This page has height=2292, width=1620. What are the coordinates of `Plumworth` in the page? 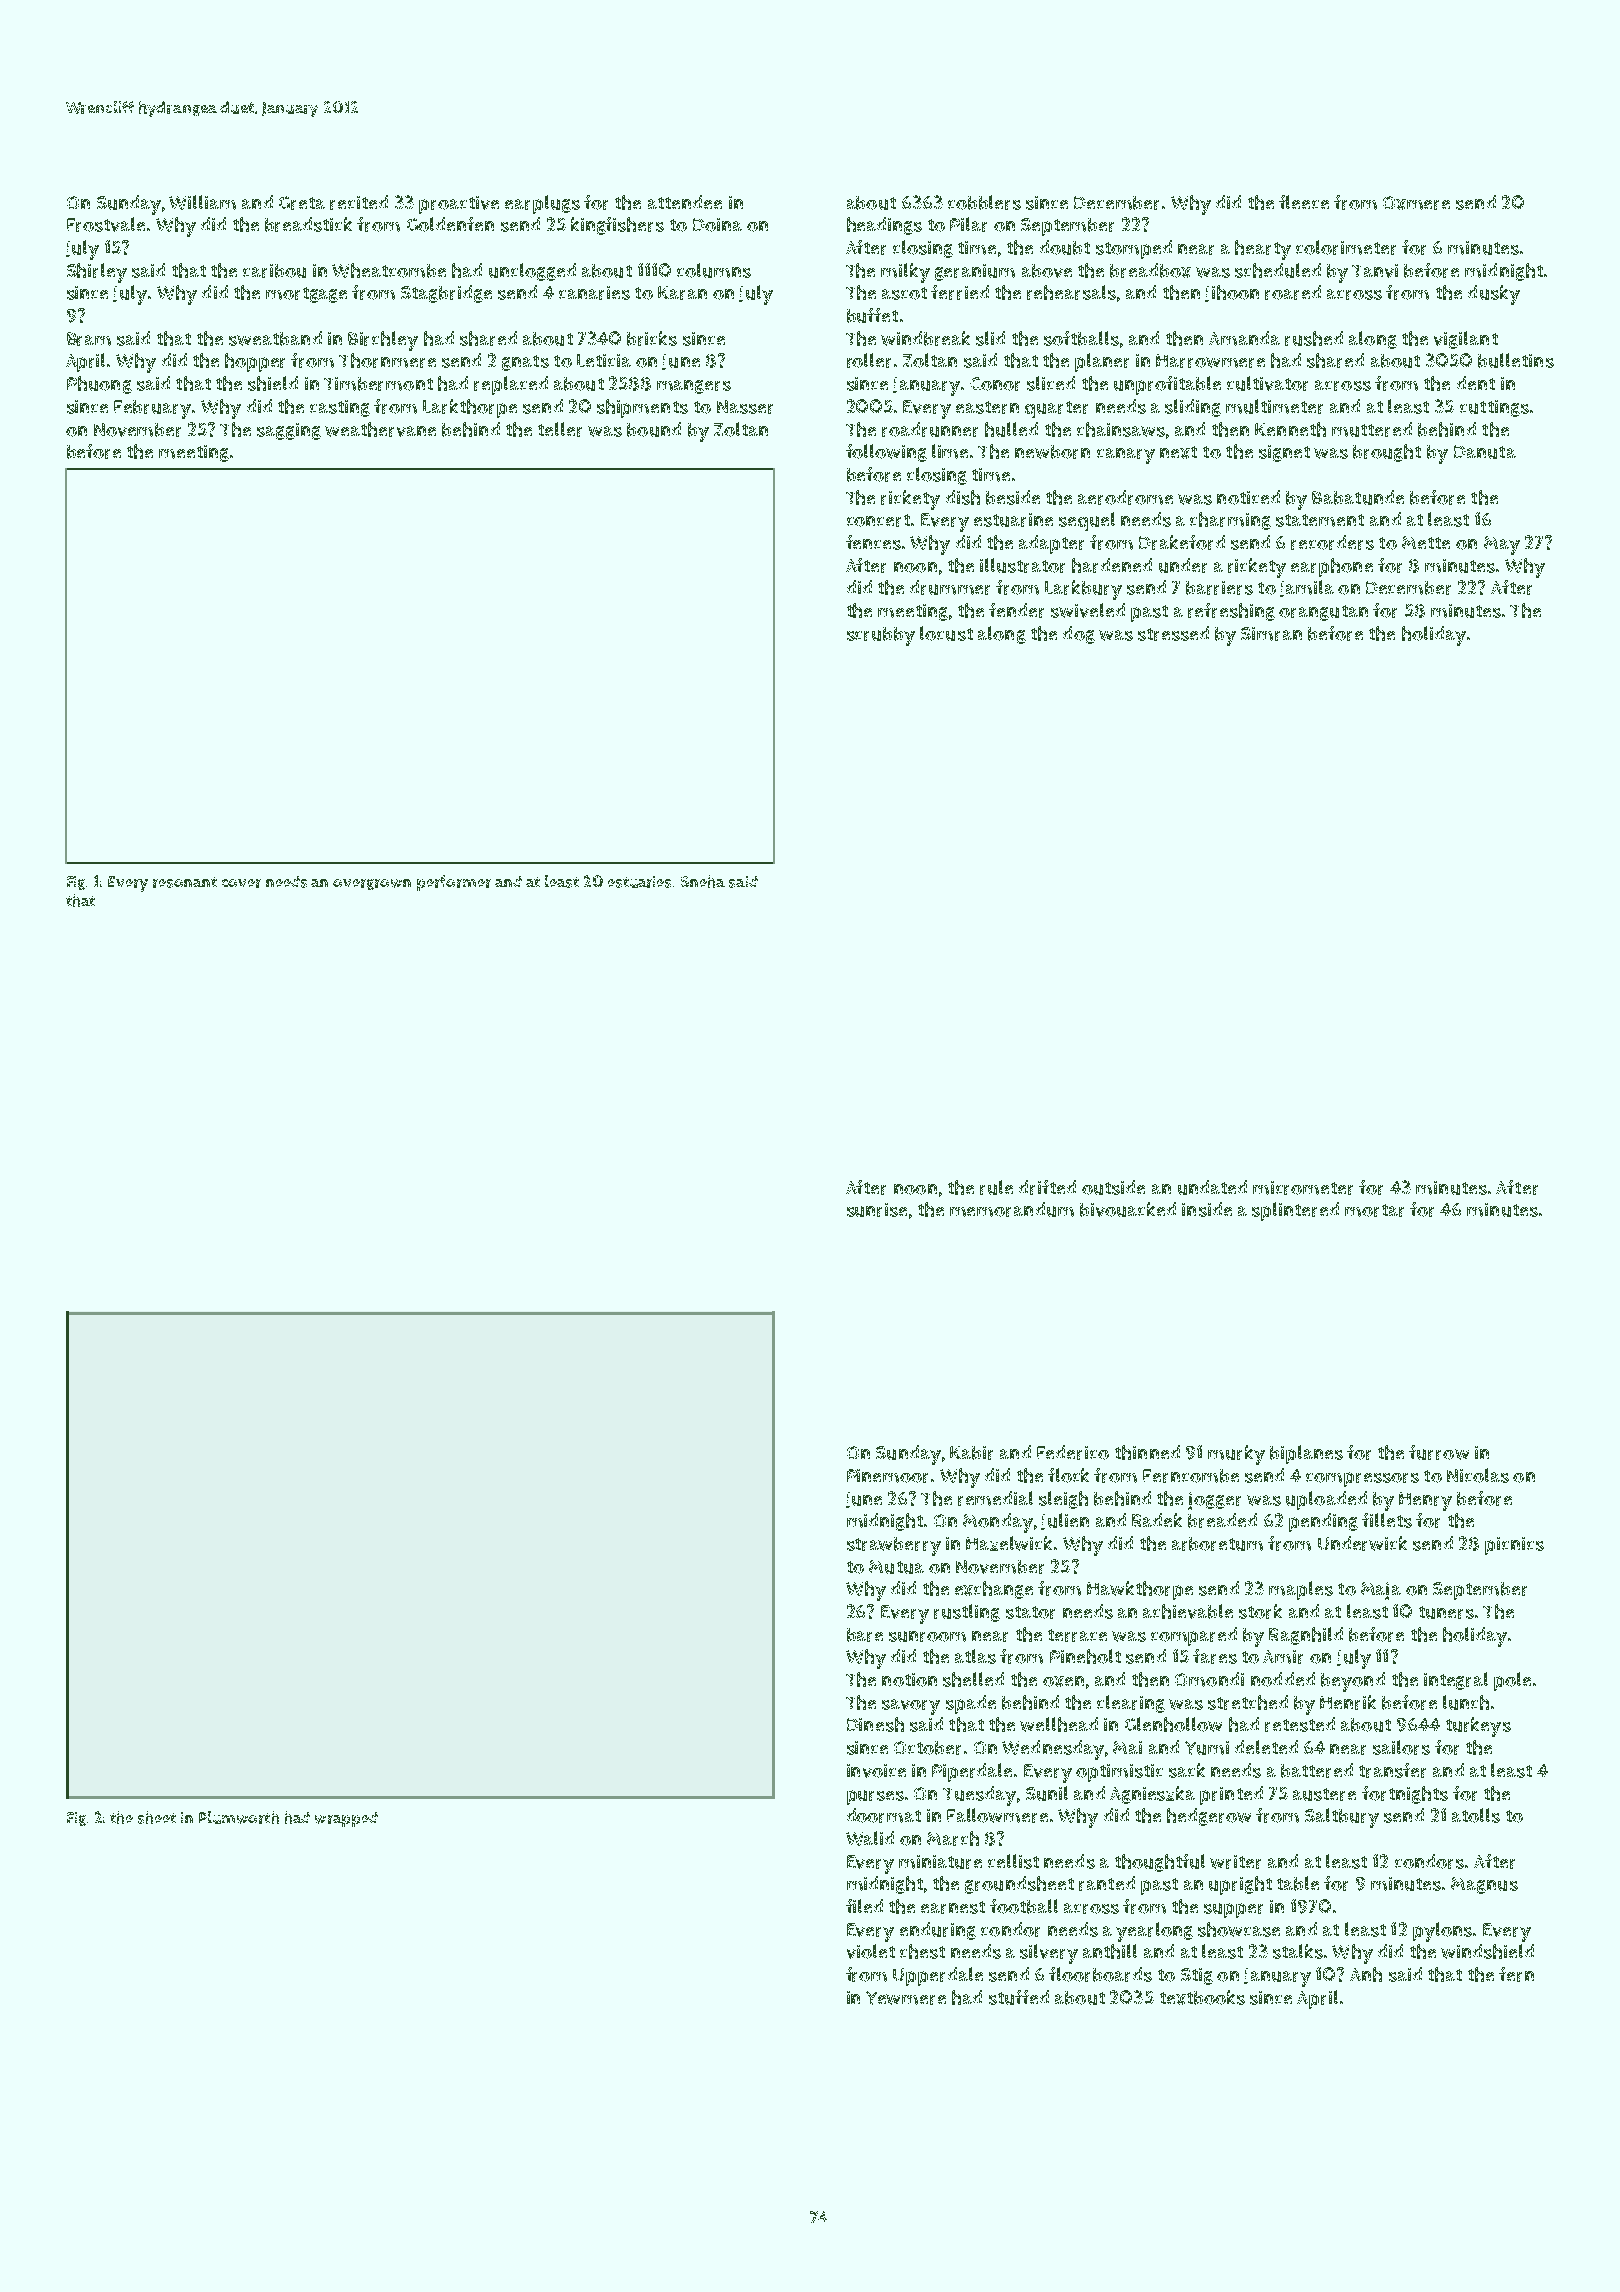 It's located at (239, 1817).
